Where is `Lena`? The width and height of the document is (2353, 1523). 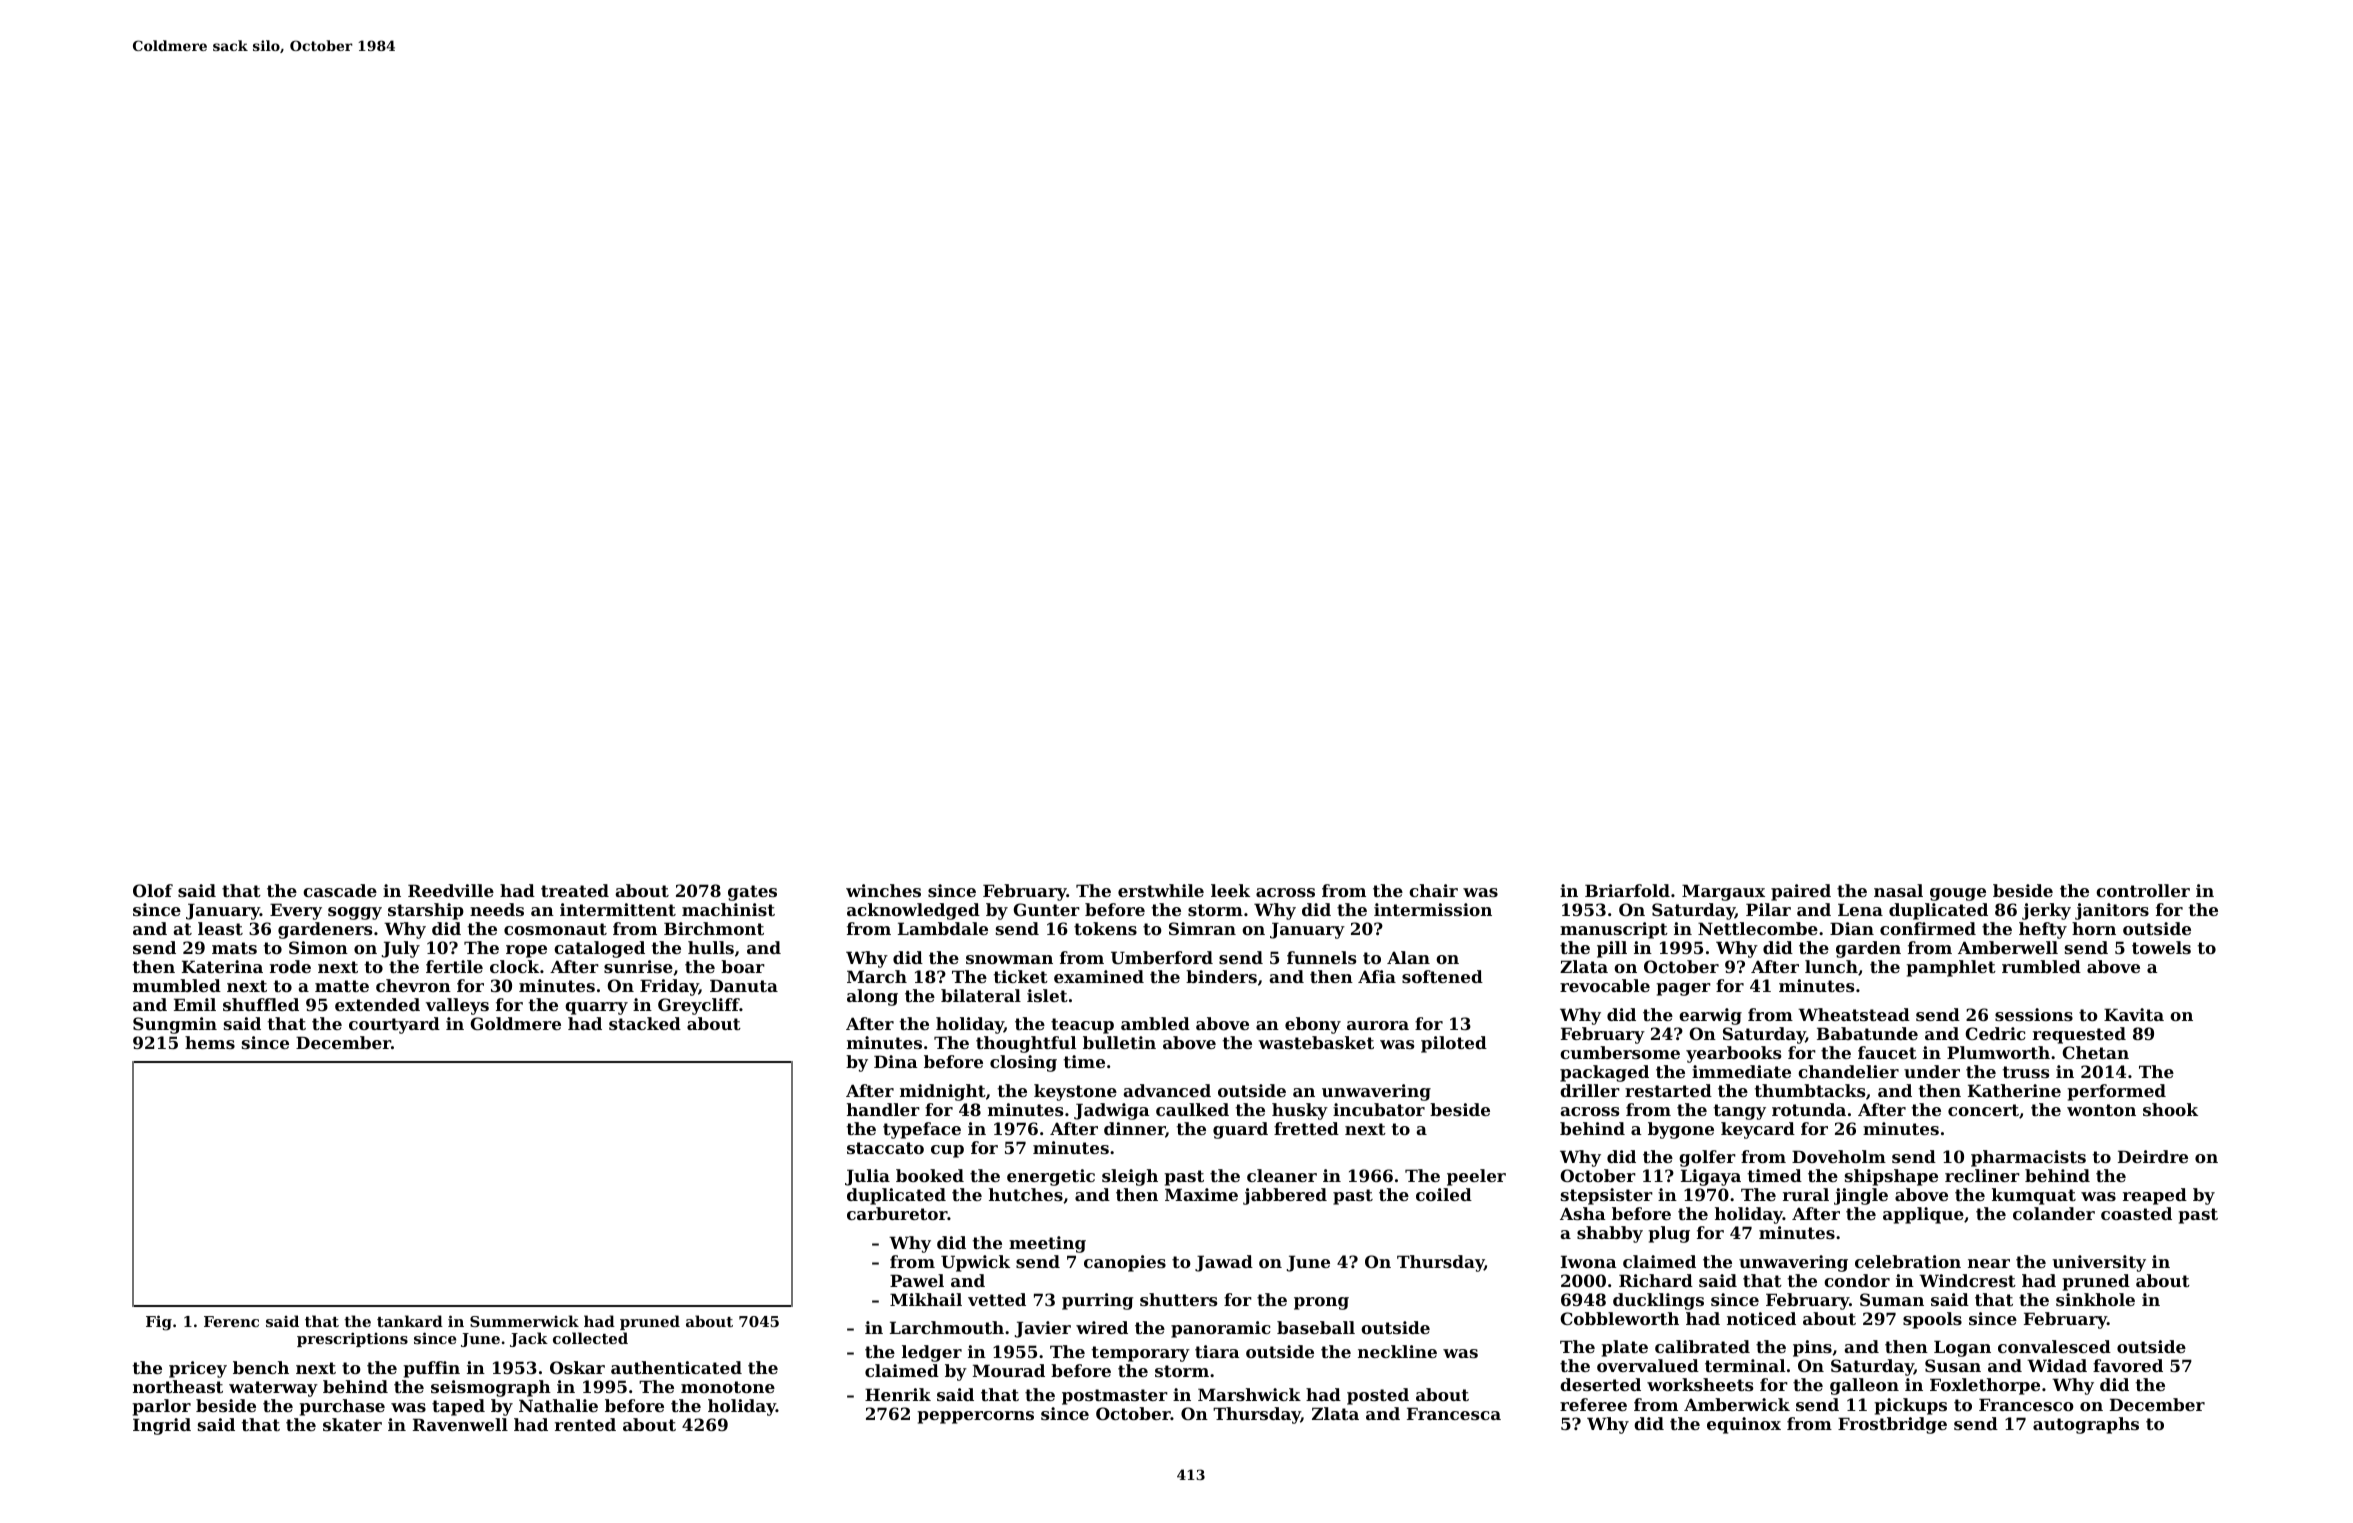 Lena is located at coordinates (1860, 909).
